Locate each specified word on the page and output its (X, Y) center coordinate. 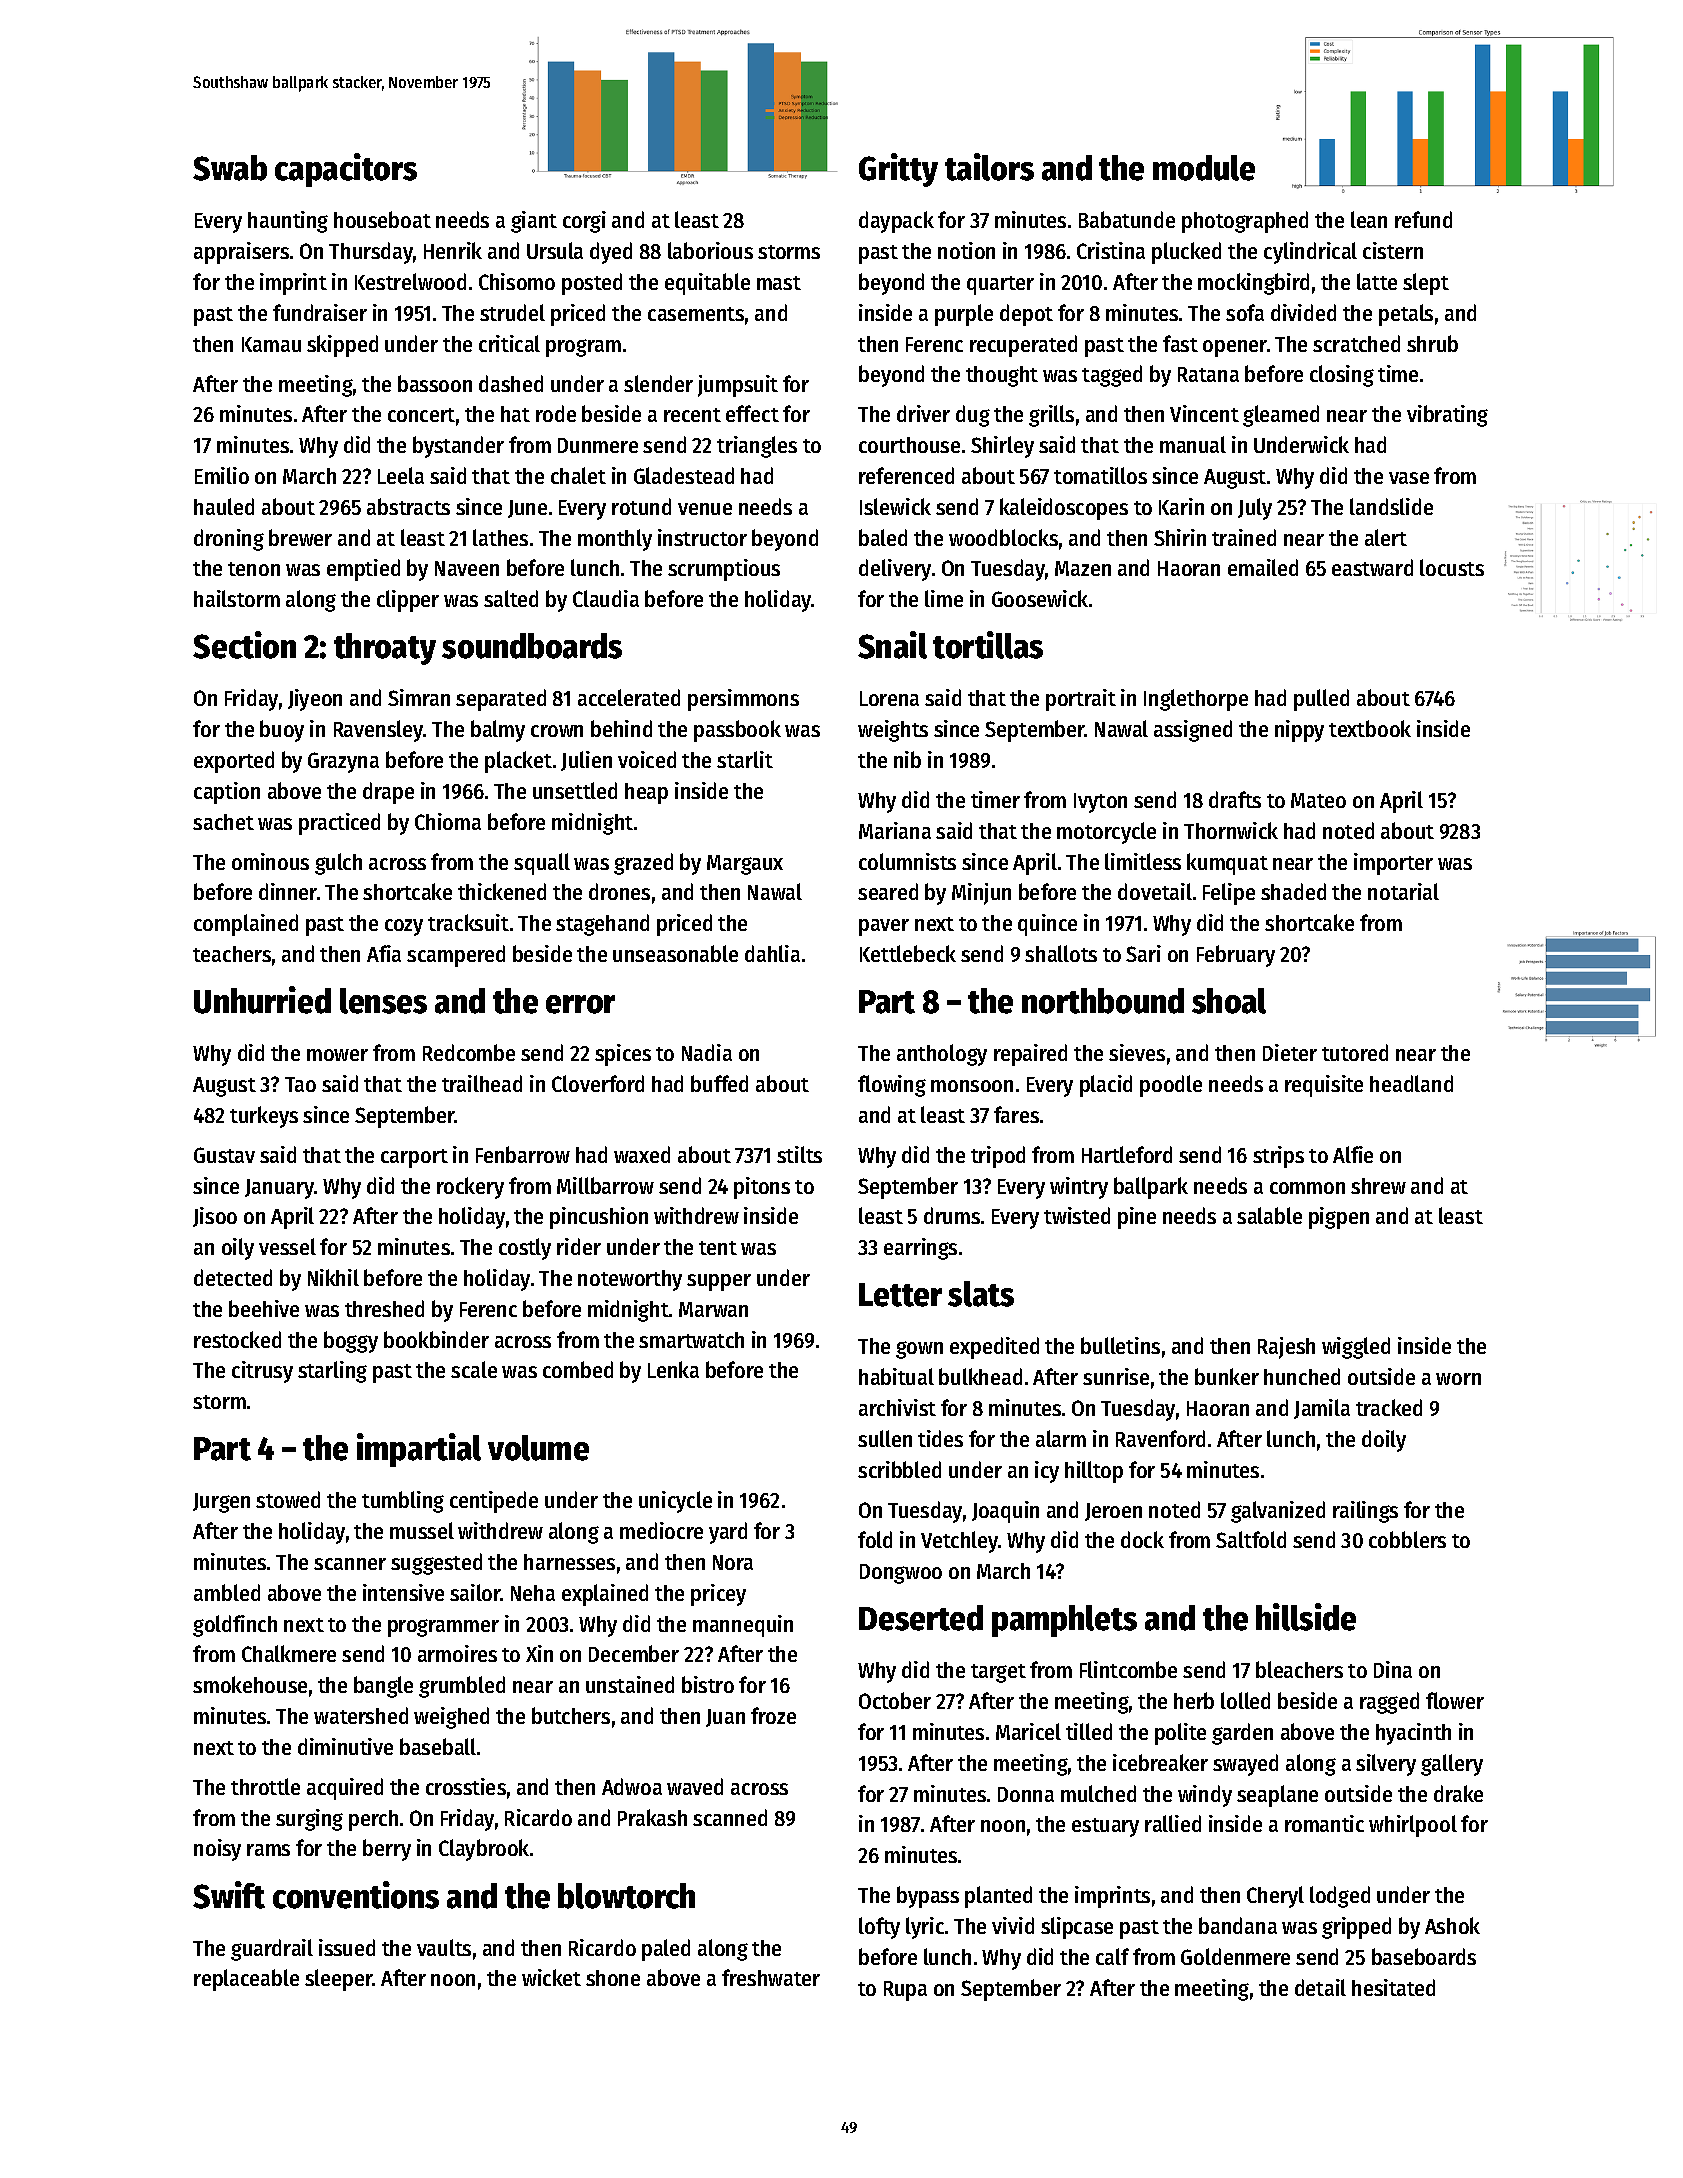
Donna (1026, 1794)
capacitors (346, 170)
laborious (710, 250)
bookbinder (436, 1339)
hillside (1306, 1617)
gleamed (1281, 416)
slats (981, 1294)
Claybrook (484, 1850)
